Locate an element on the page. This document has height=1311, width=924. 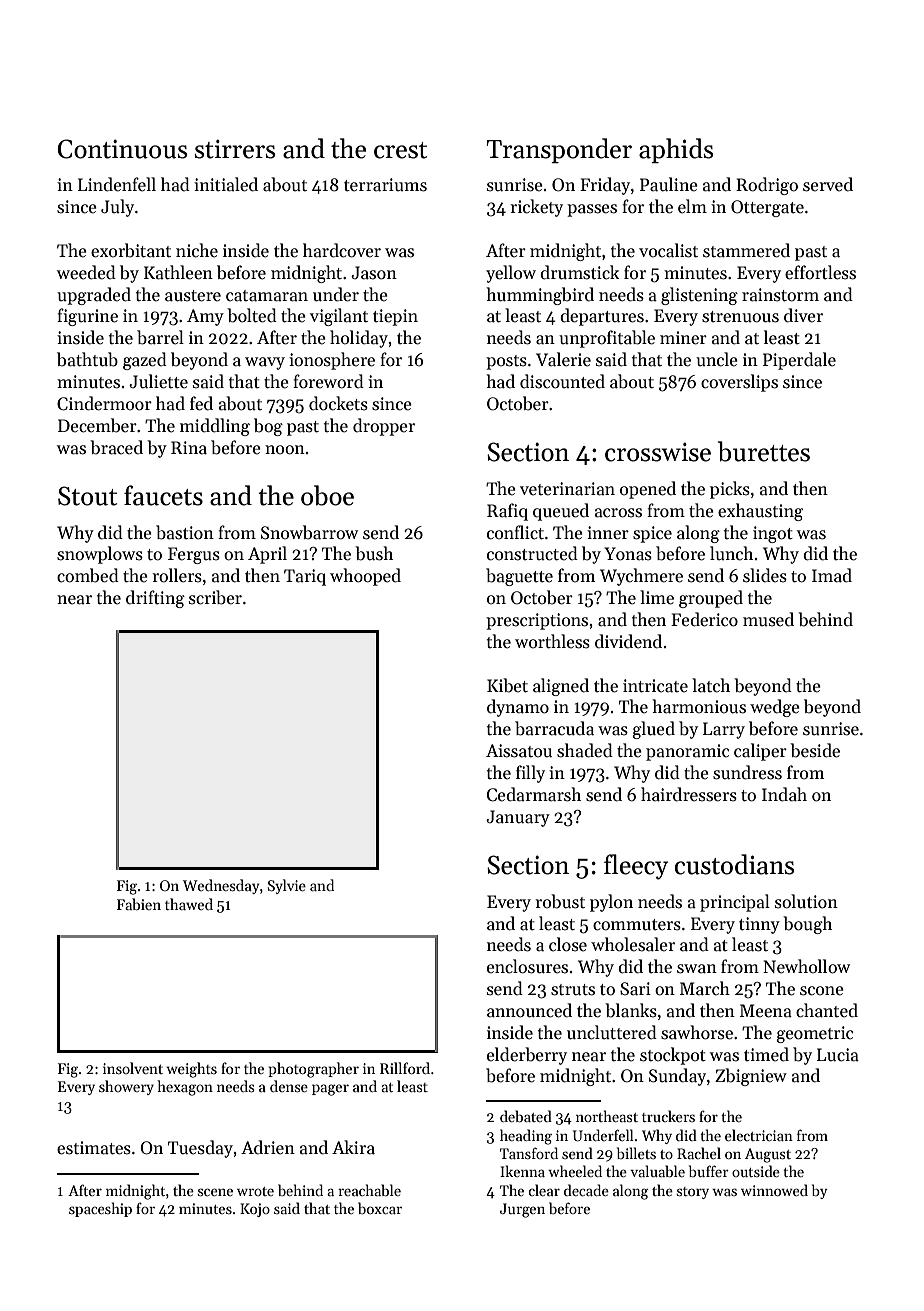
robust is located at coordinates (560, 901).
